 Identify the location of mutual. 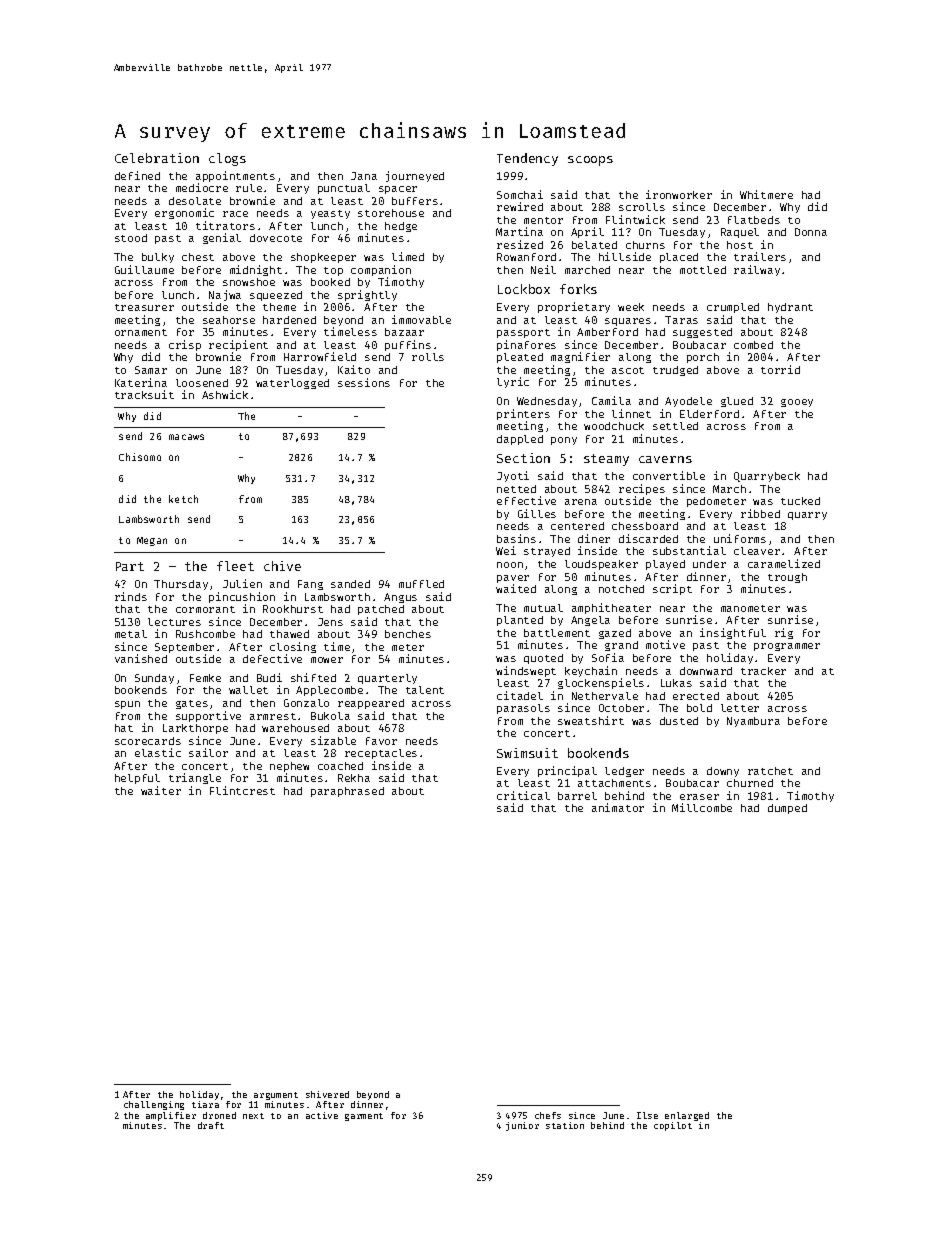
(543, 608).
